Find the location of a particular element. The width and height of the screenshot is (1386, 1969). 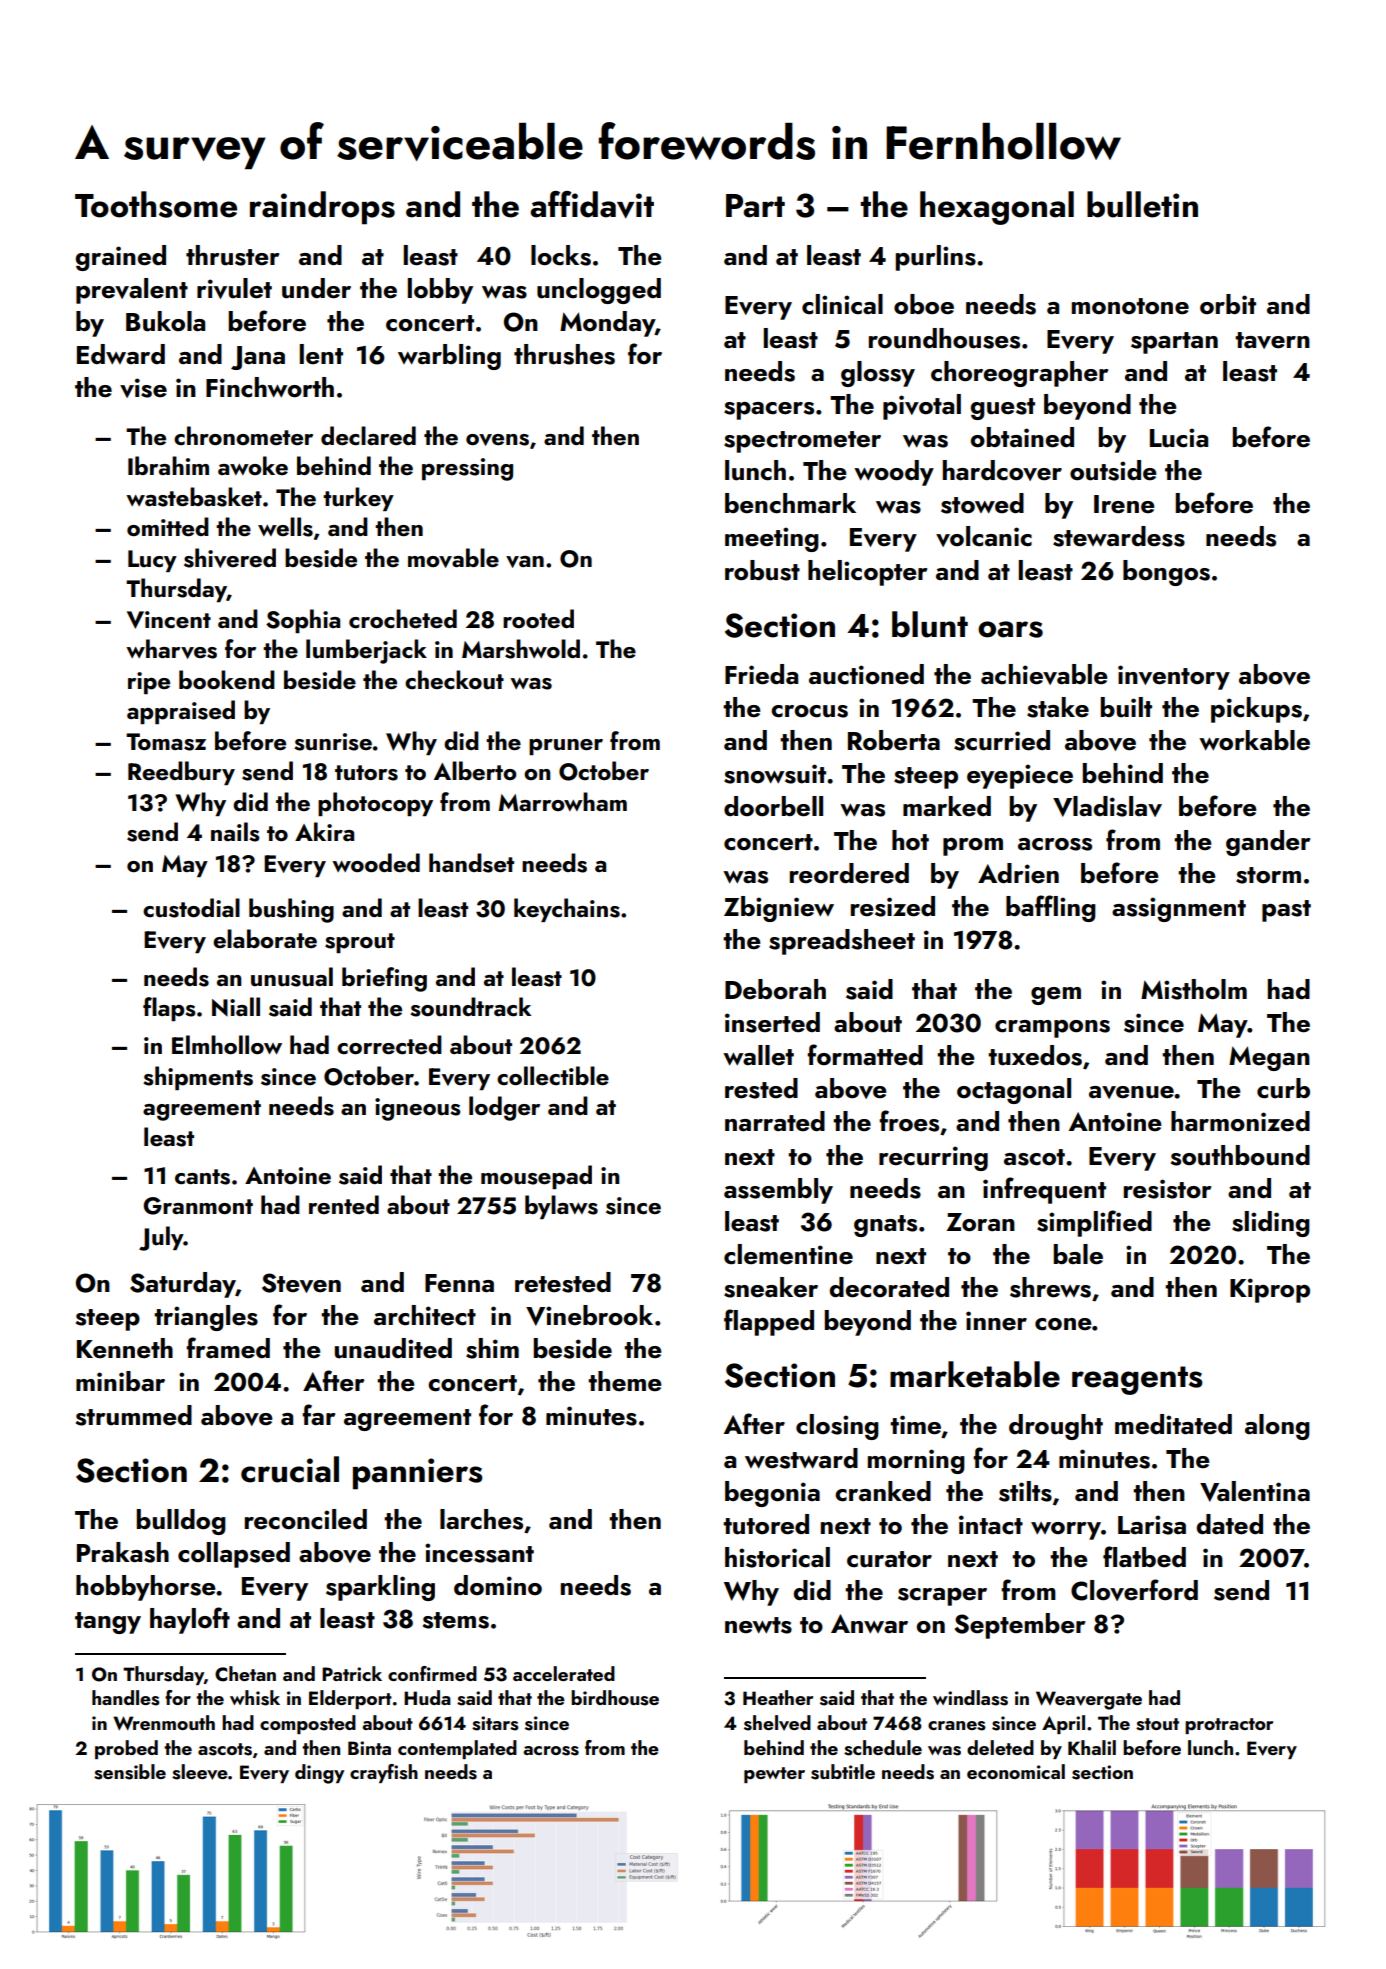

orbit is located at coordinates (1228, 304).
